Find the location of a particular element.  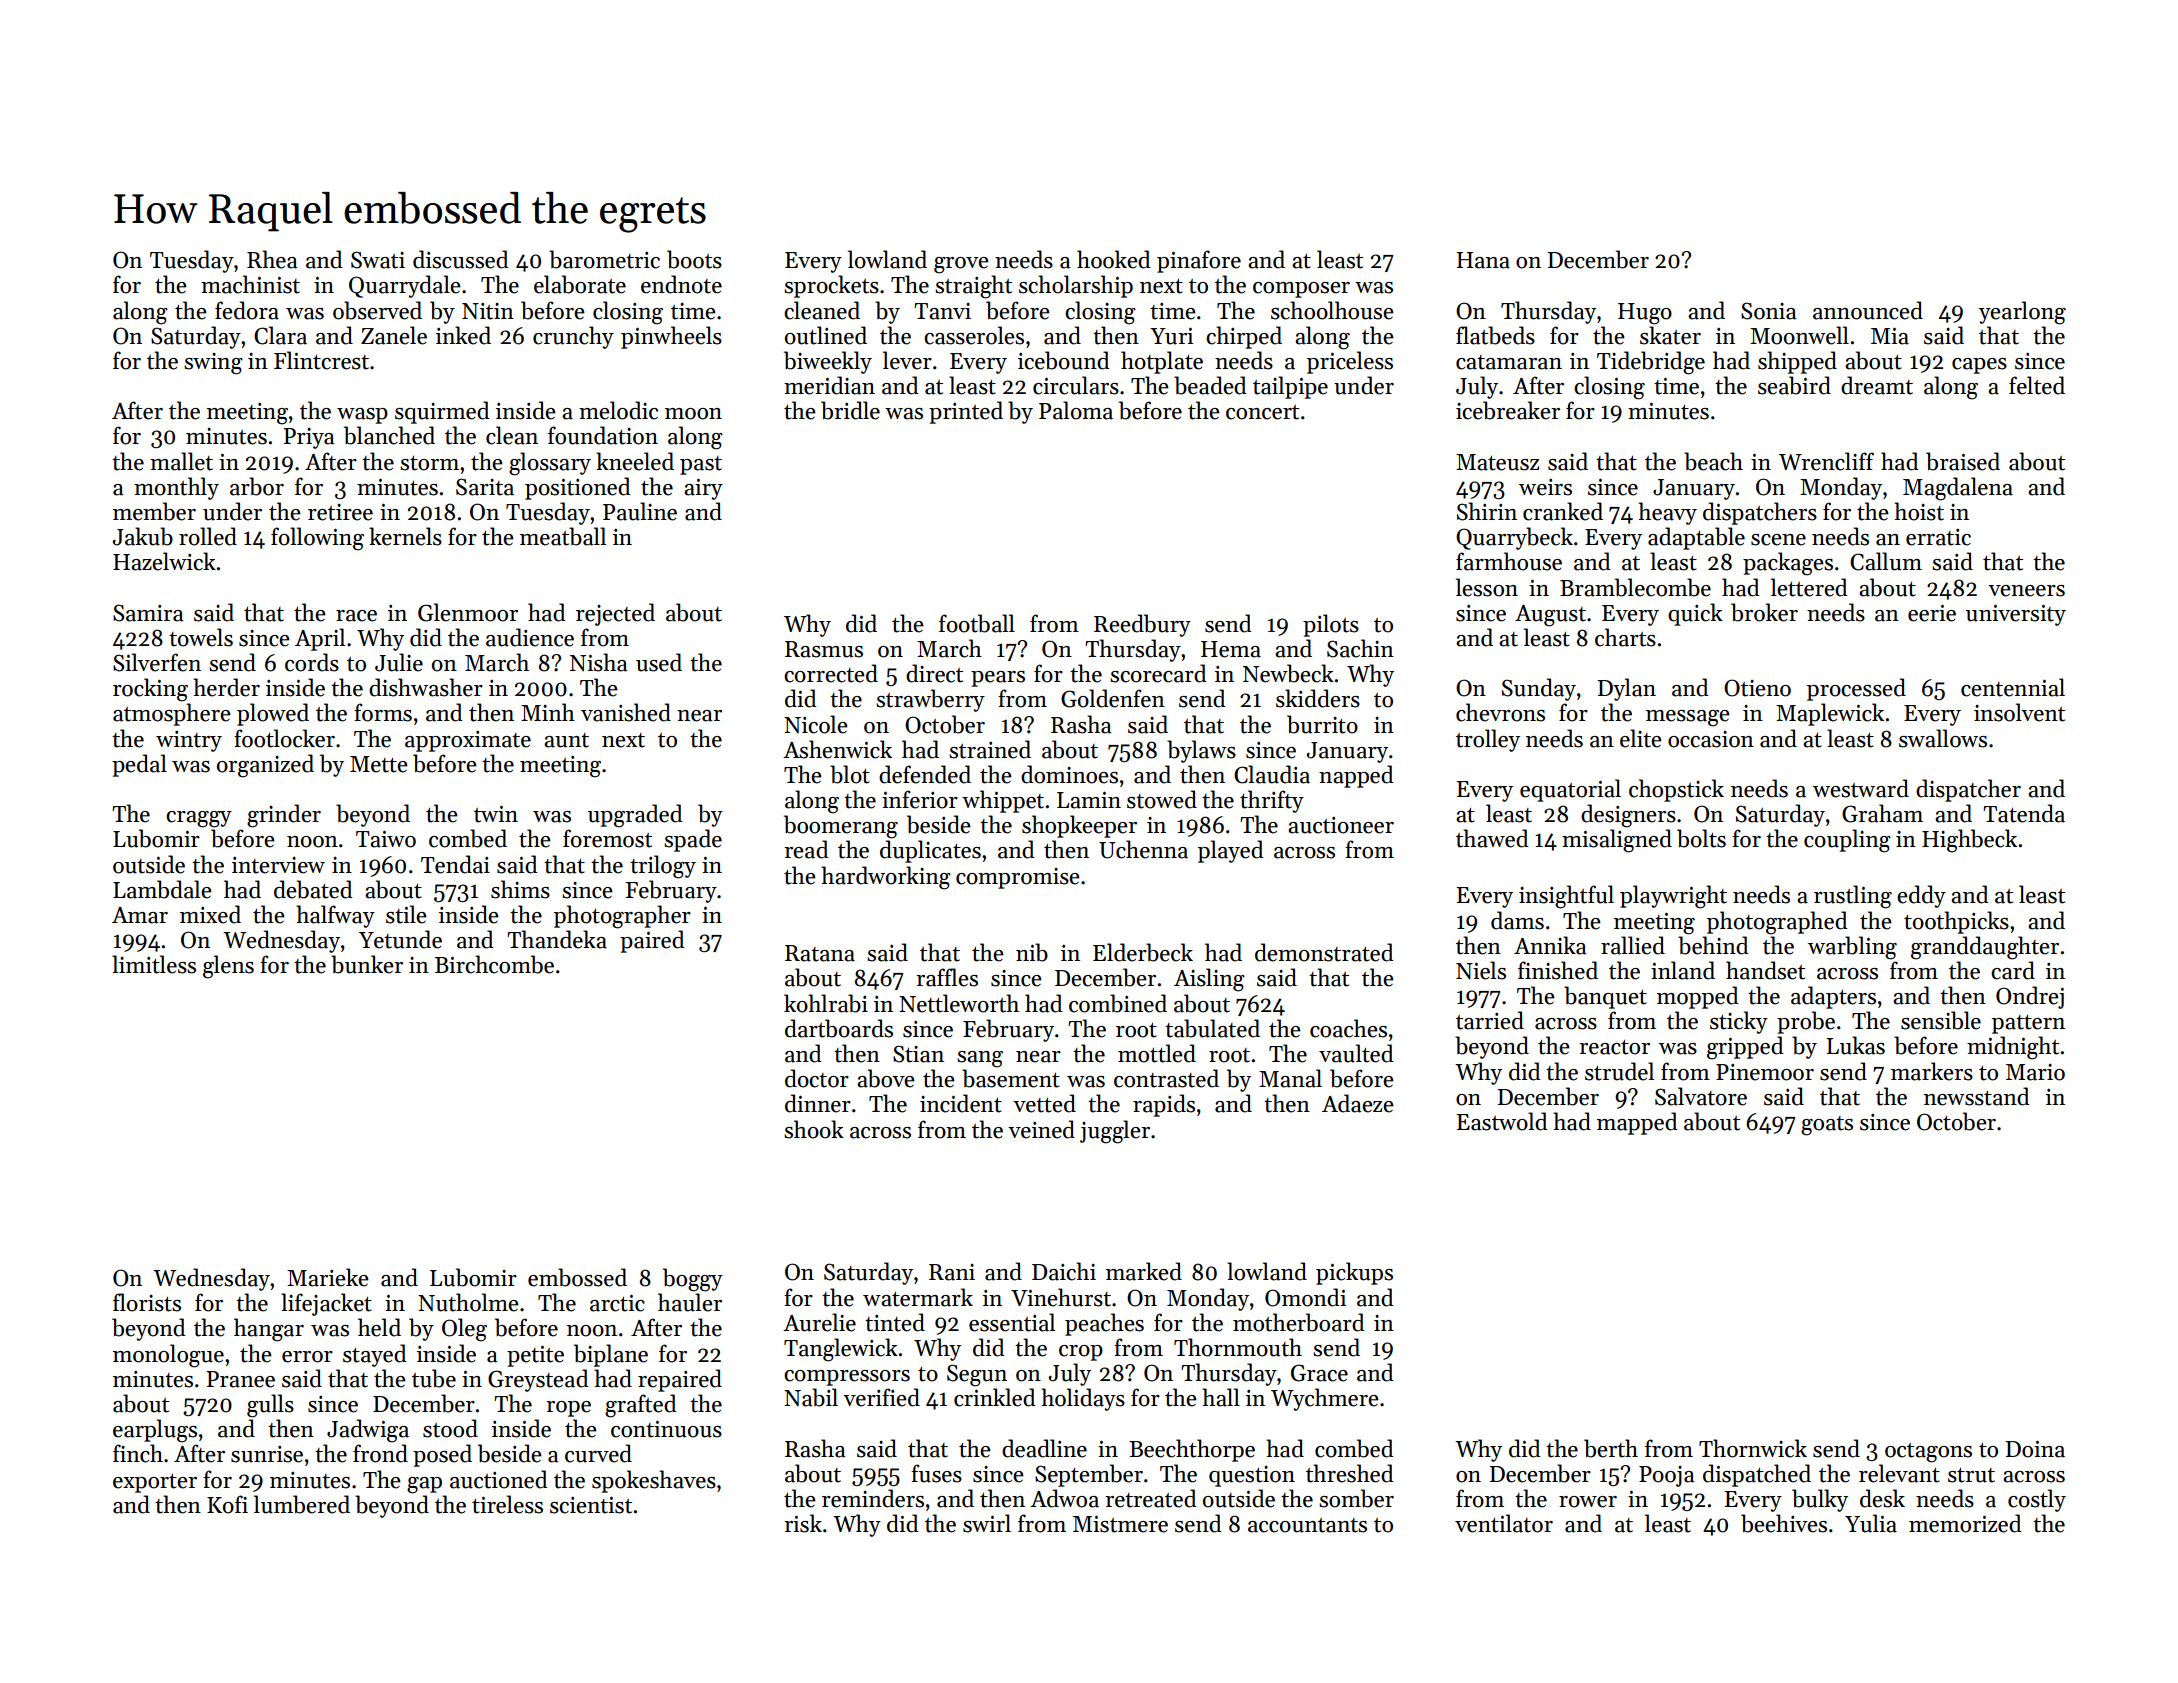

glens is located at coordinates (228, 967).
